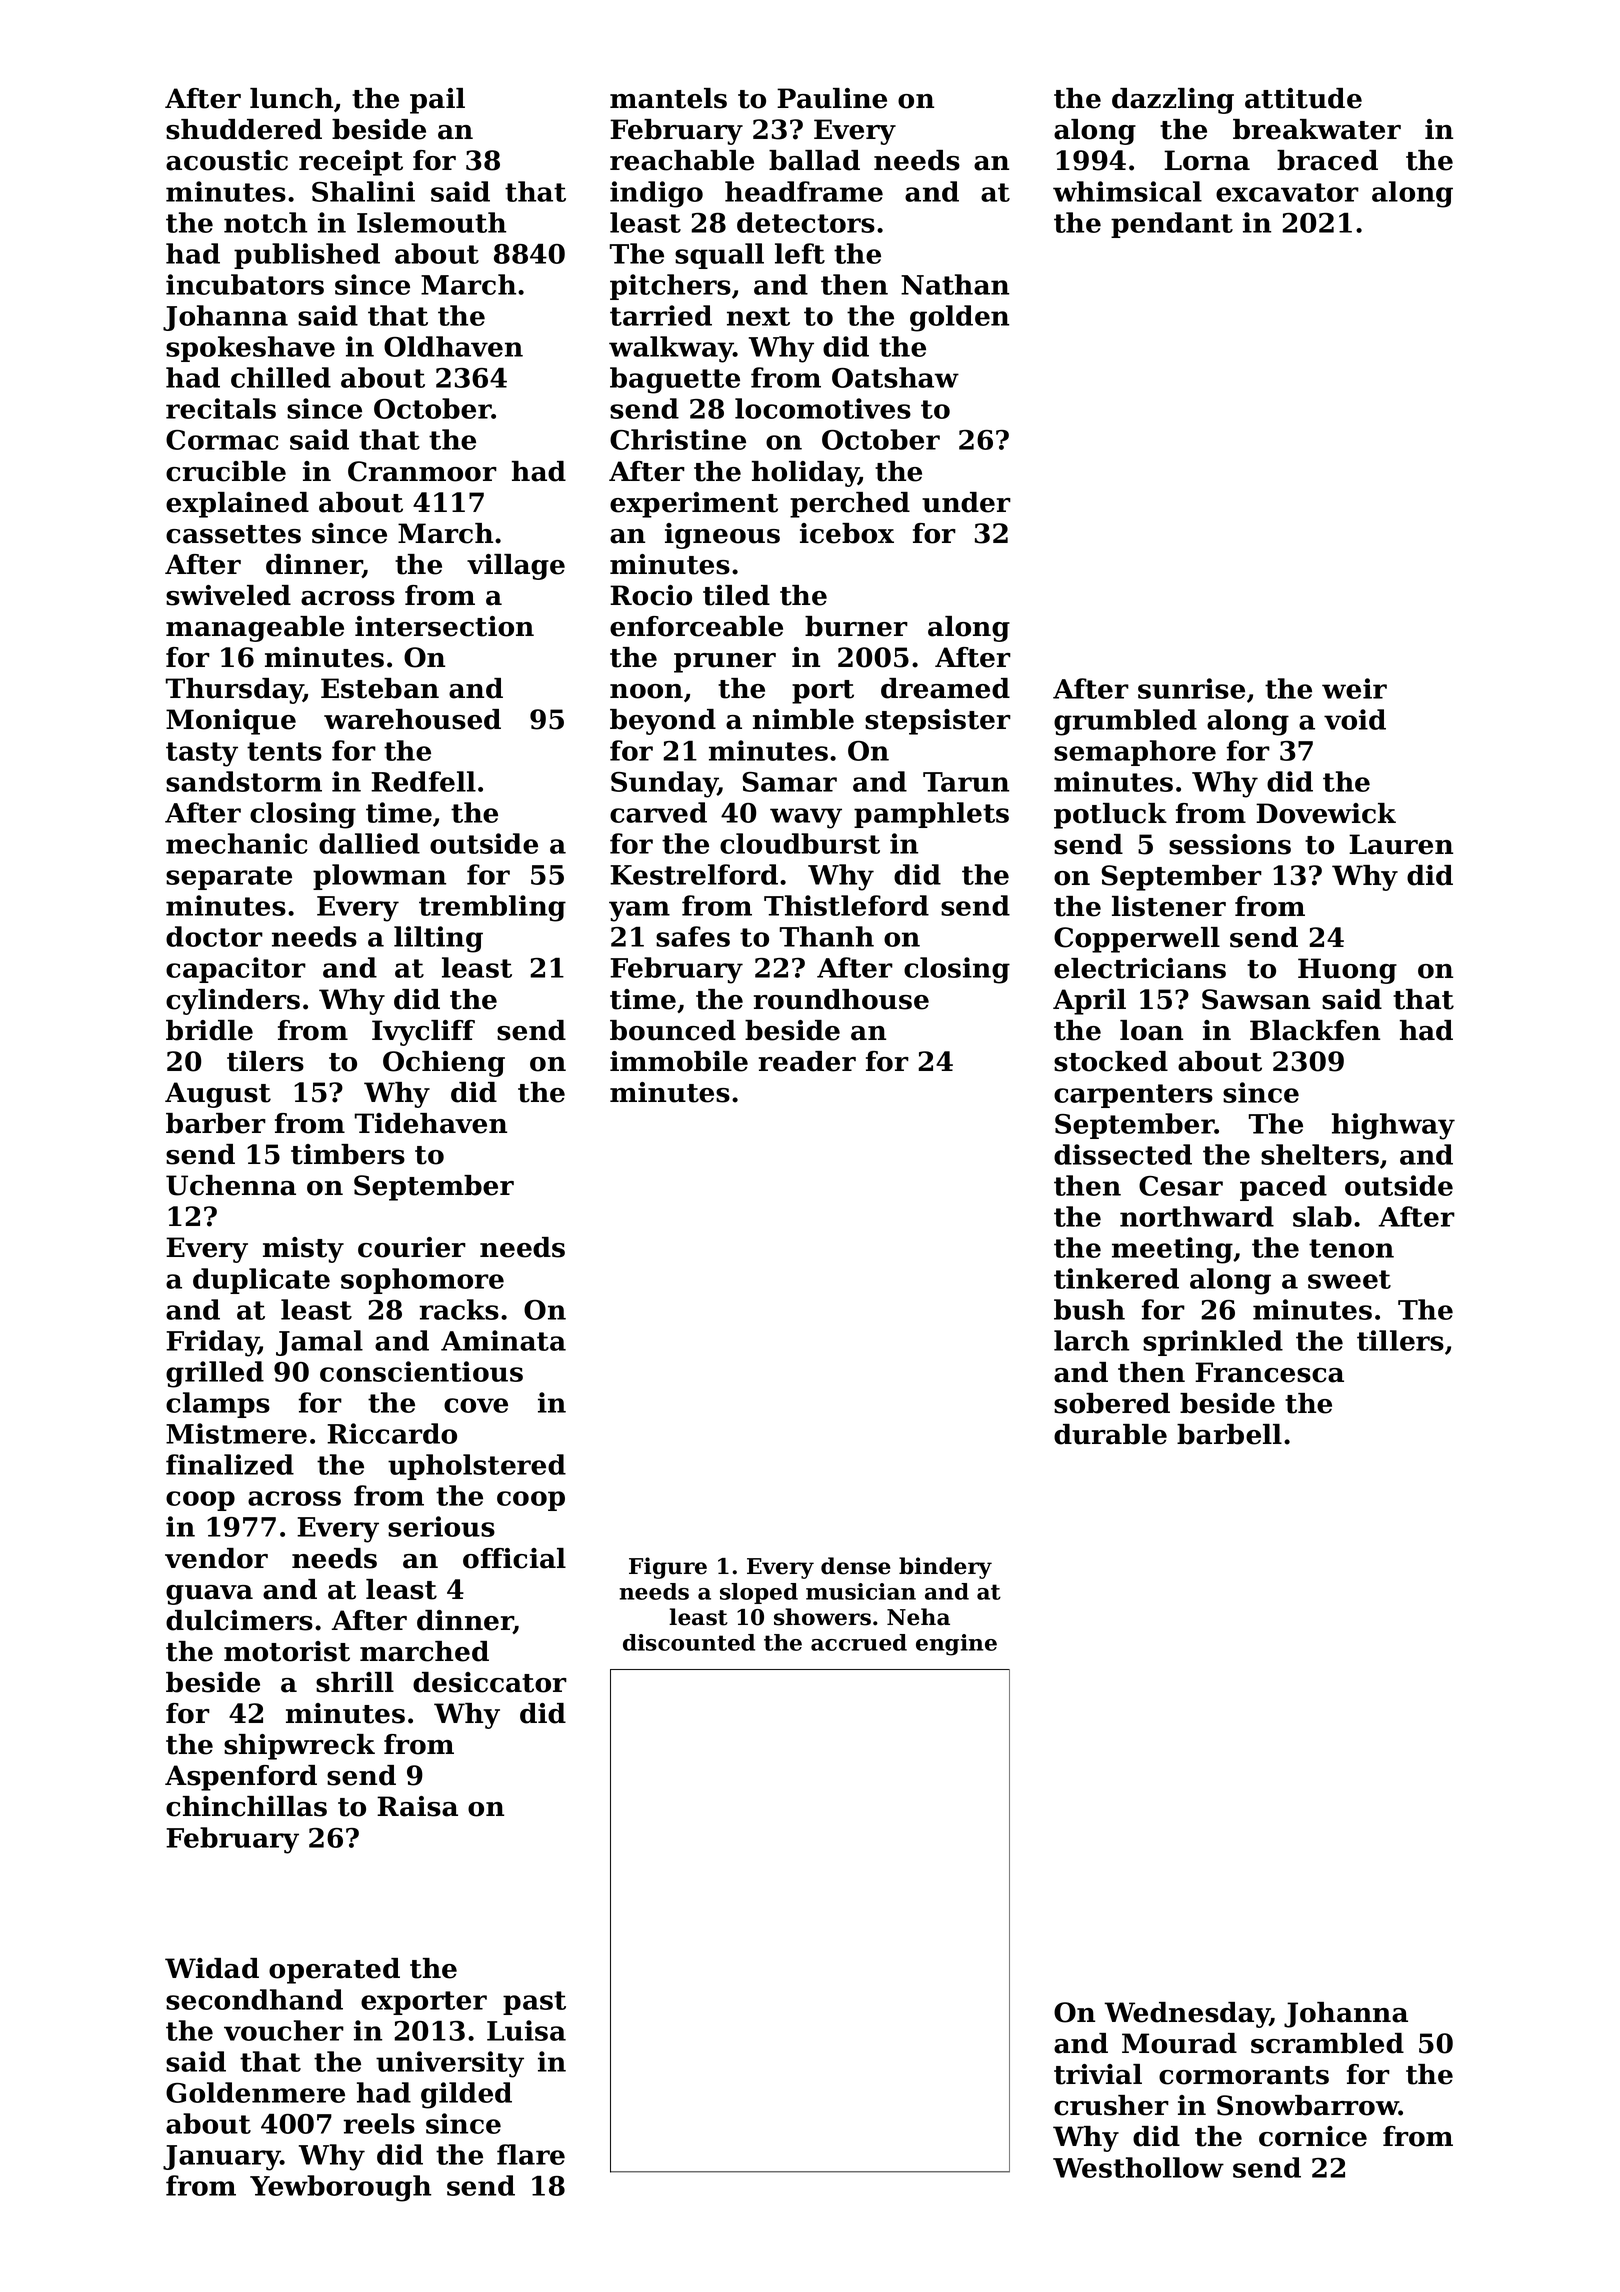 The height and width of the screenshot is (2292, 1620). I want to click on upholstered, so click(477, 1467).
